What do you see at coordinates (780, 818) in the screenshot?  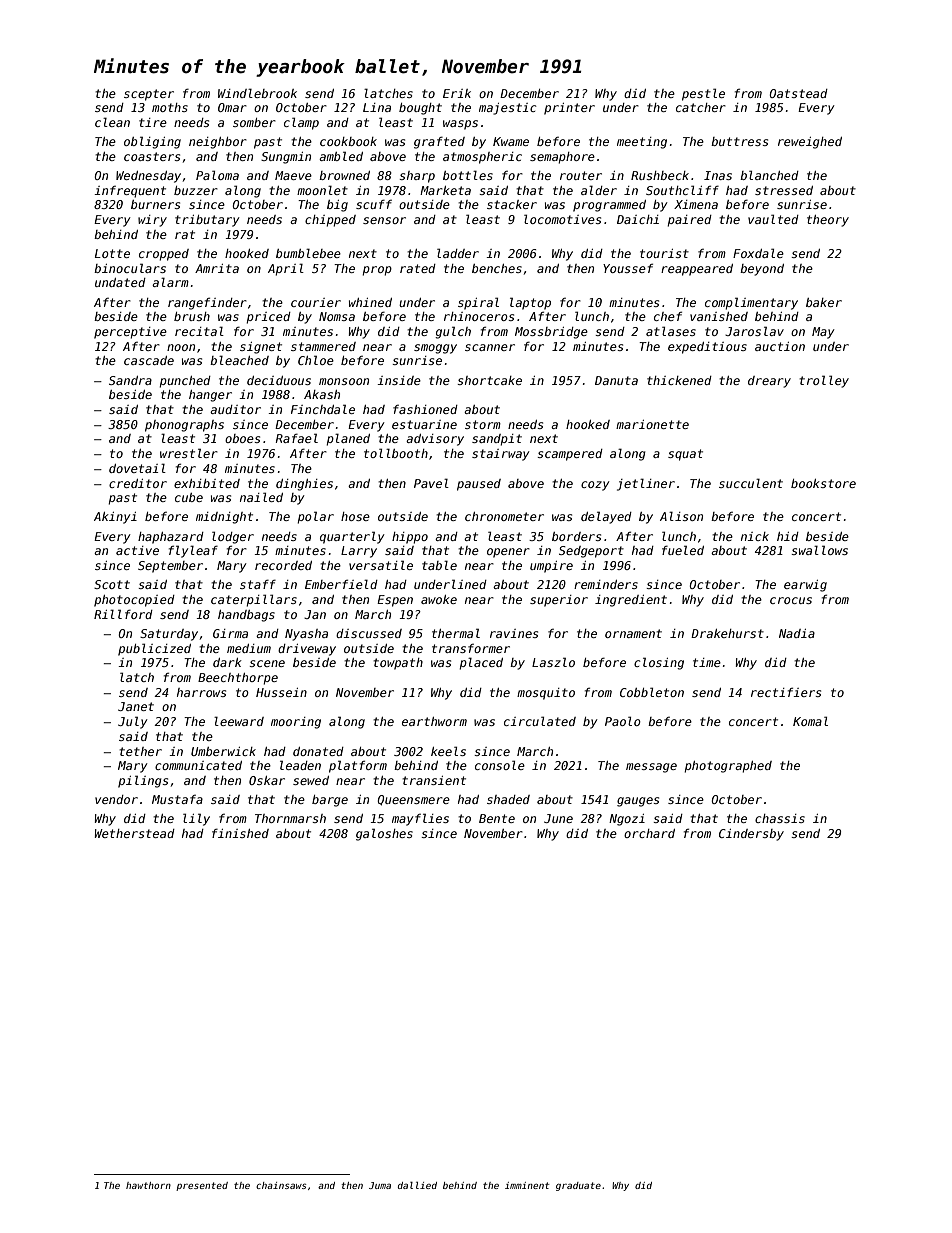 I see `chassis` at bounding box center [780, 818].
